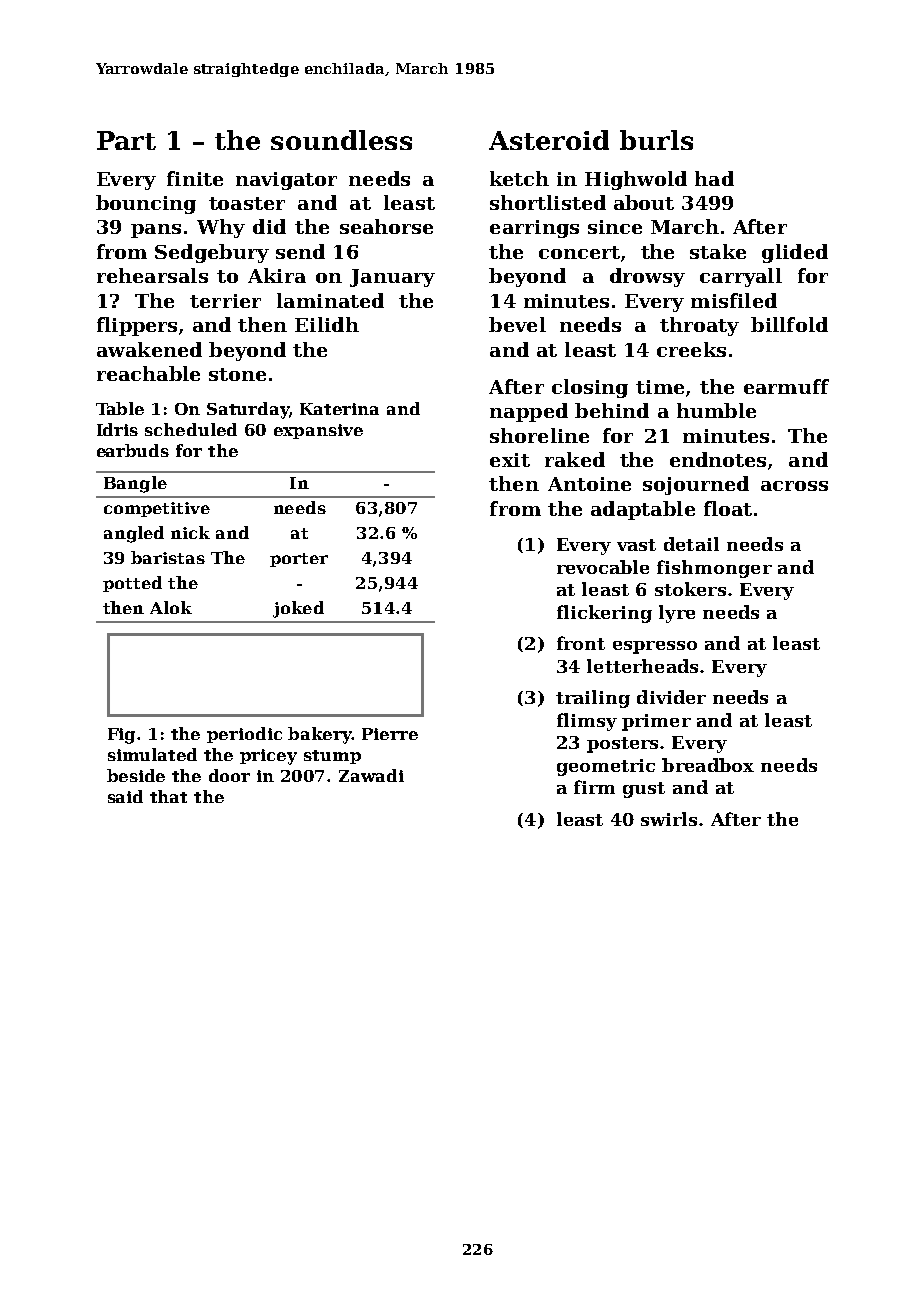  What do you see at coordinates (622, 745) in the screenshot?
I see `posters` at bounding box center [622, 745].
